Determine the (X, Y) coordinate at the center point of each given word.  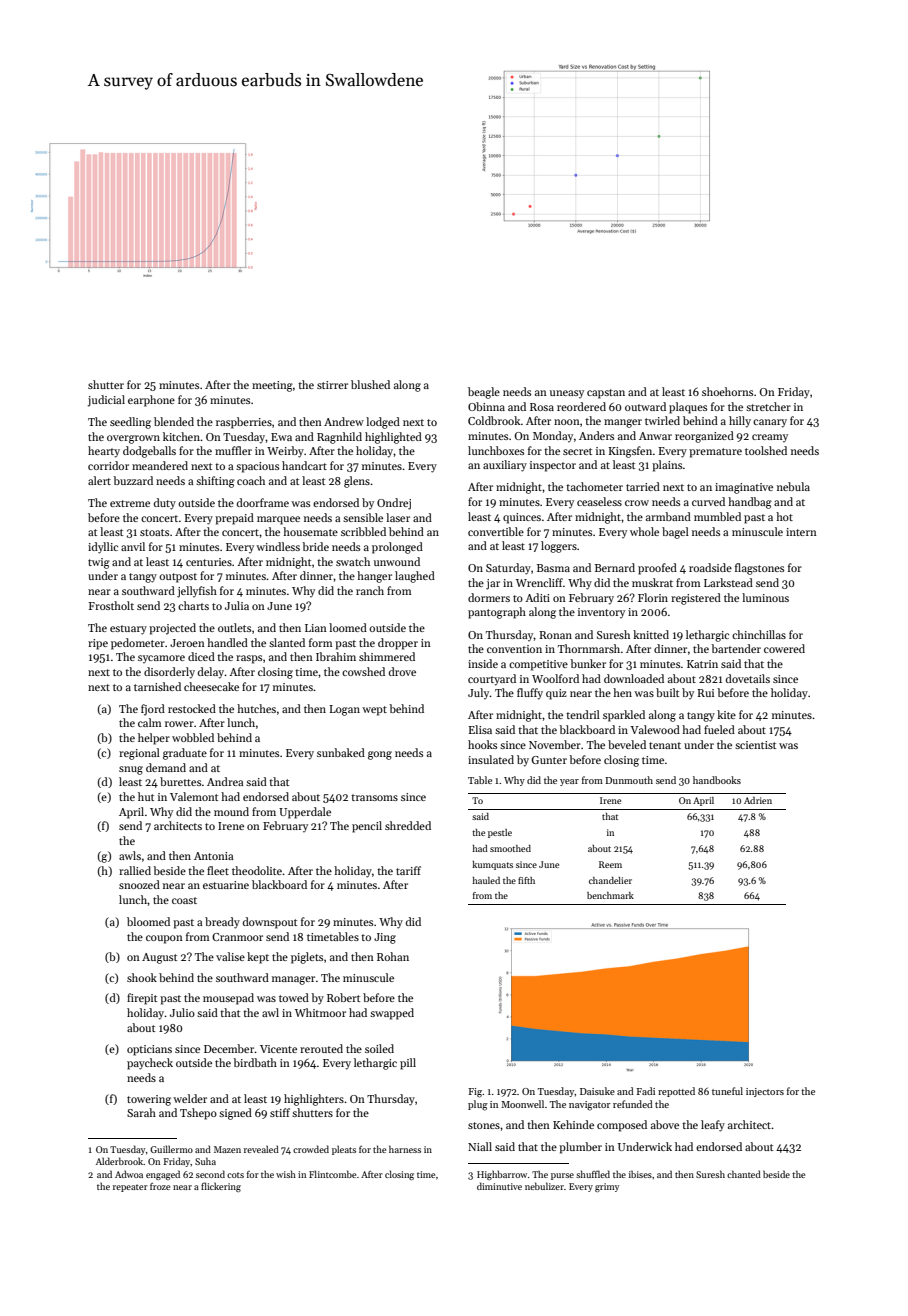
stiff (280, 1112)
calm (149, 722)
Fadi (645, 1091)
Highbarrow (502, 1175)
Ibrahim (336, 656)
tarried (643, 486)
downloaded (634, 678)
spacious (257, 467)
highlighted (393, 438)
